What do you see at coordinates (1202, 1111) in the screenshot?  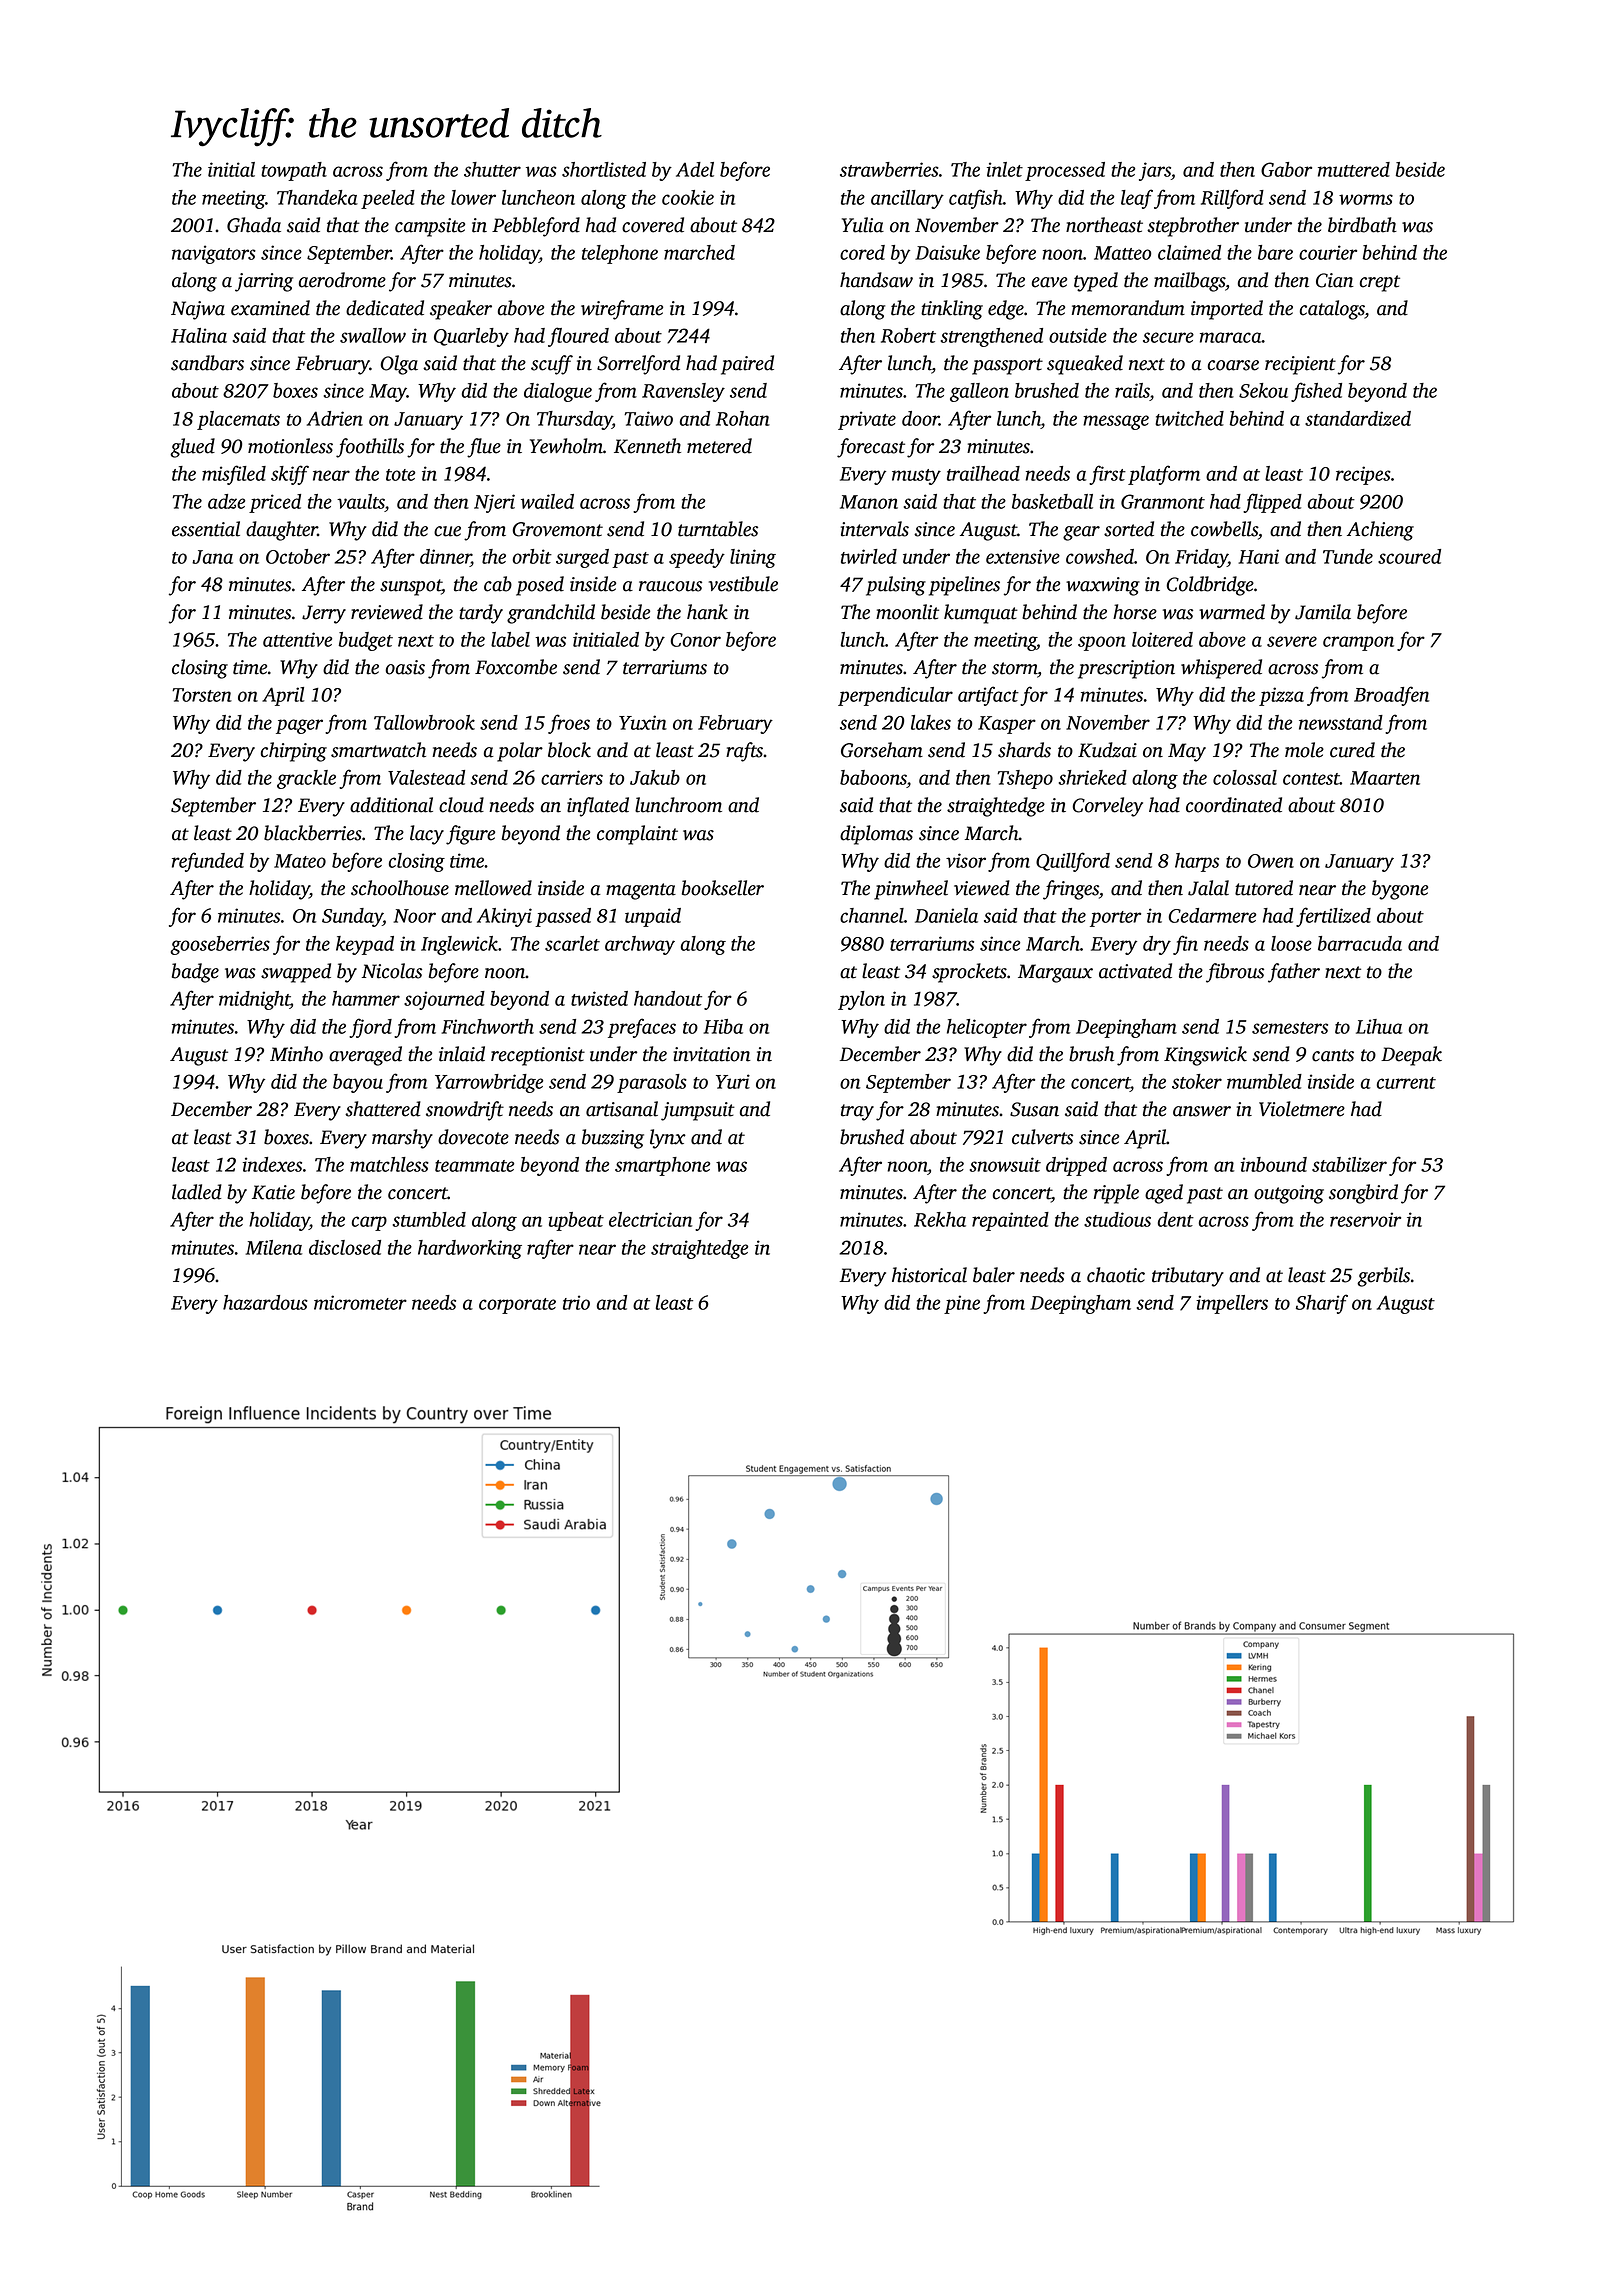 I see `answer` at bounding box center [1202, 1111].
